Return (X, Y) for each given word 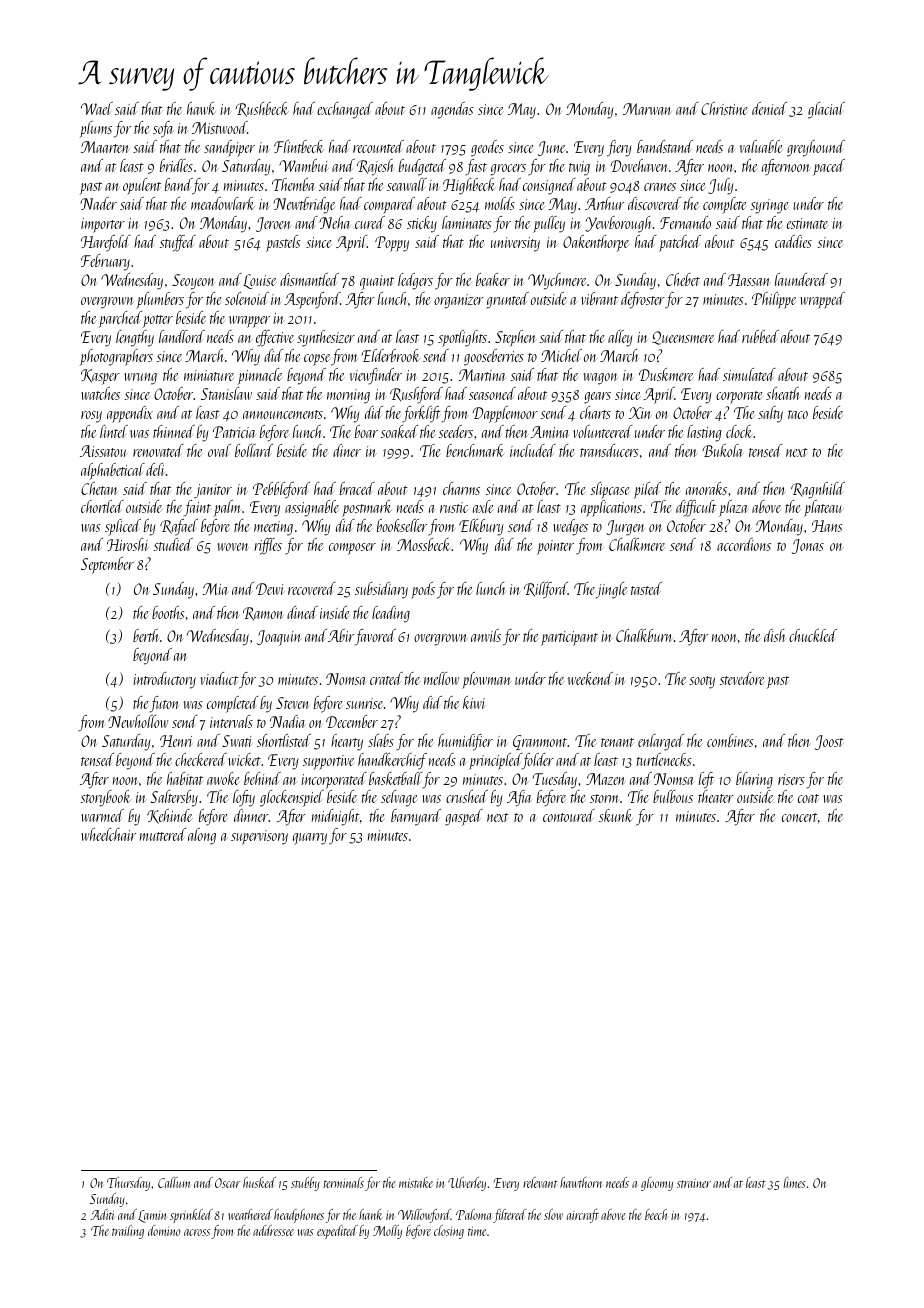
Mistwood (219, 127)
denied (769, 108)
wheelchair (108, 834)
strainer (694, 1183)
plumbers (160, 300)
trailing (128, 1232)
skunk (615, 815)
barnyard (416, 817)
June (551, 148)
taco (798, 414)
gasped (464, 817)
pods (423, 590)
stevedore (742, 678)
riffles (268, 546)
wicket (244, 759)
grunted (508, 300)
